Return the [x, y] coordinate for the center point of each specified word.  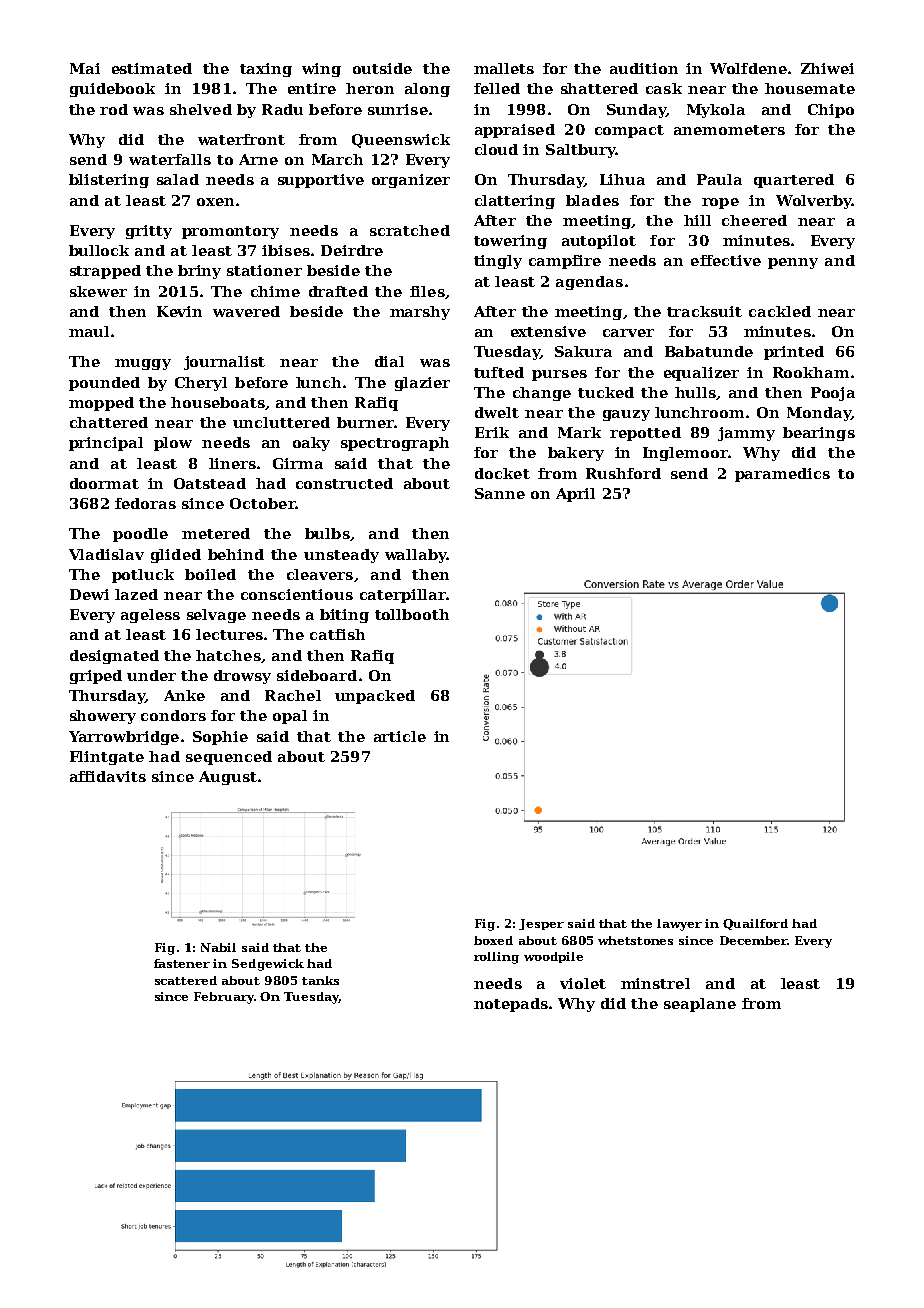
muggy [143, 364]
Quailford [755, 924]
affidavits [108, 776]
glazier [422, 384]
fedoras [145, 503]
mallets [504, 68]
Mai [85, 68]
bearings [819, 434]
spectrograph [395, 444]
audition [644, 68]
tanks [320, 980]
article [400, 736]
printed [794, 353]
